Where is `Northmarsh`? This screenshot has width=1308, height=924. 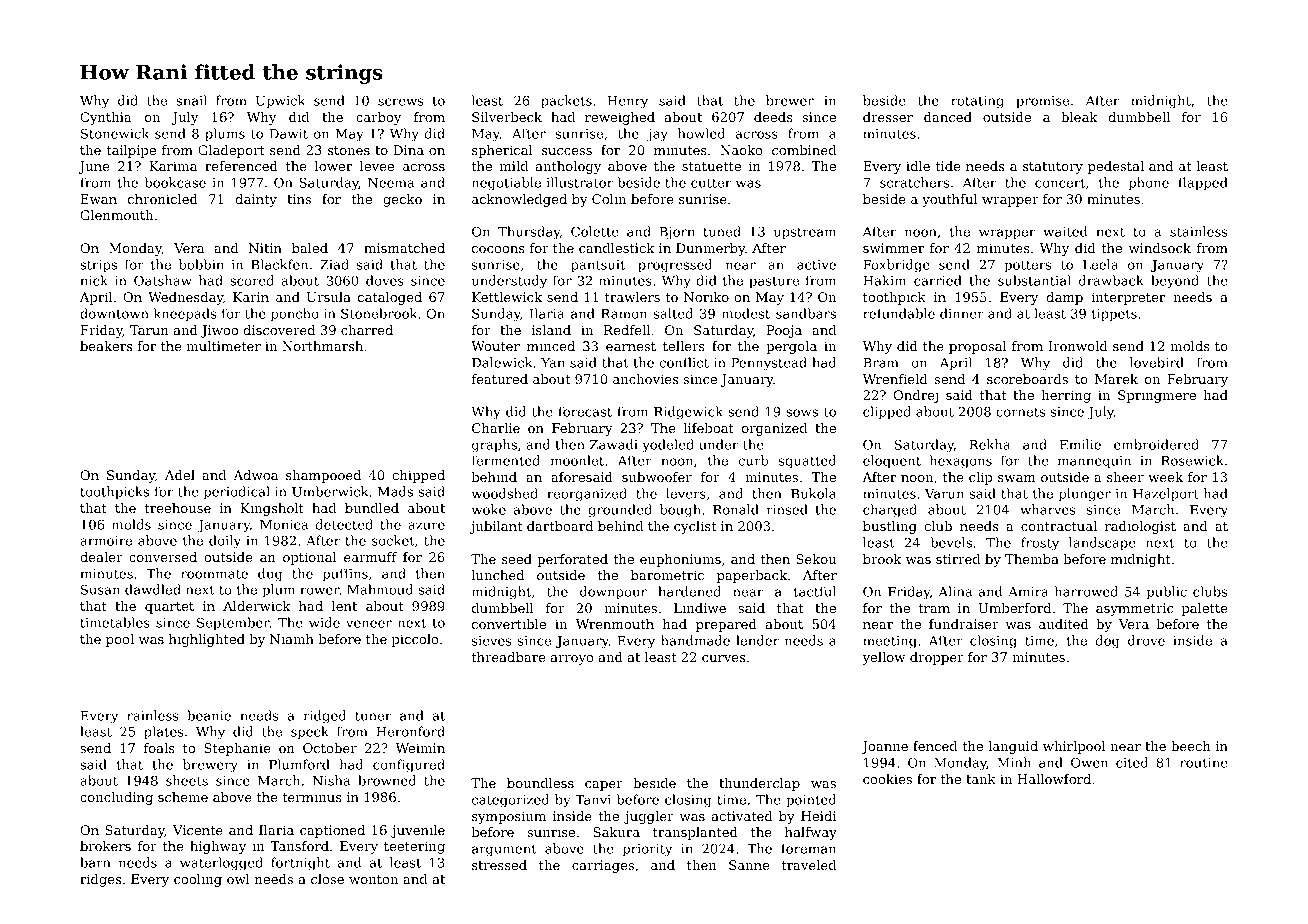
Northmarsh is located at coordinates (322, 346).
